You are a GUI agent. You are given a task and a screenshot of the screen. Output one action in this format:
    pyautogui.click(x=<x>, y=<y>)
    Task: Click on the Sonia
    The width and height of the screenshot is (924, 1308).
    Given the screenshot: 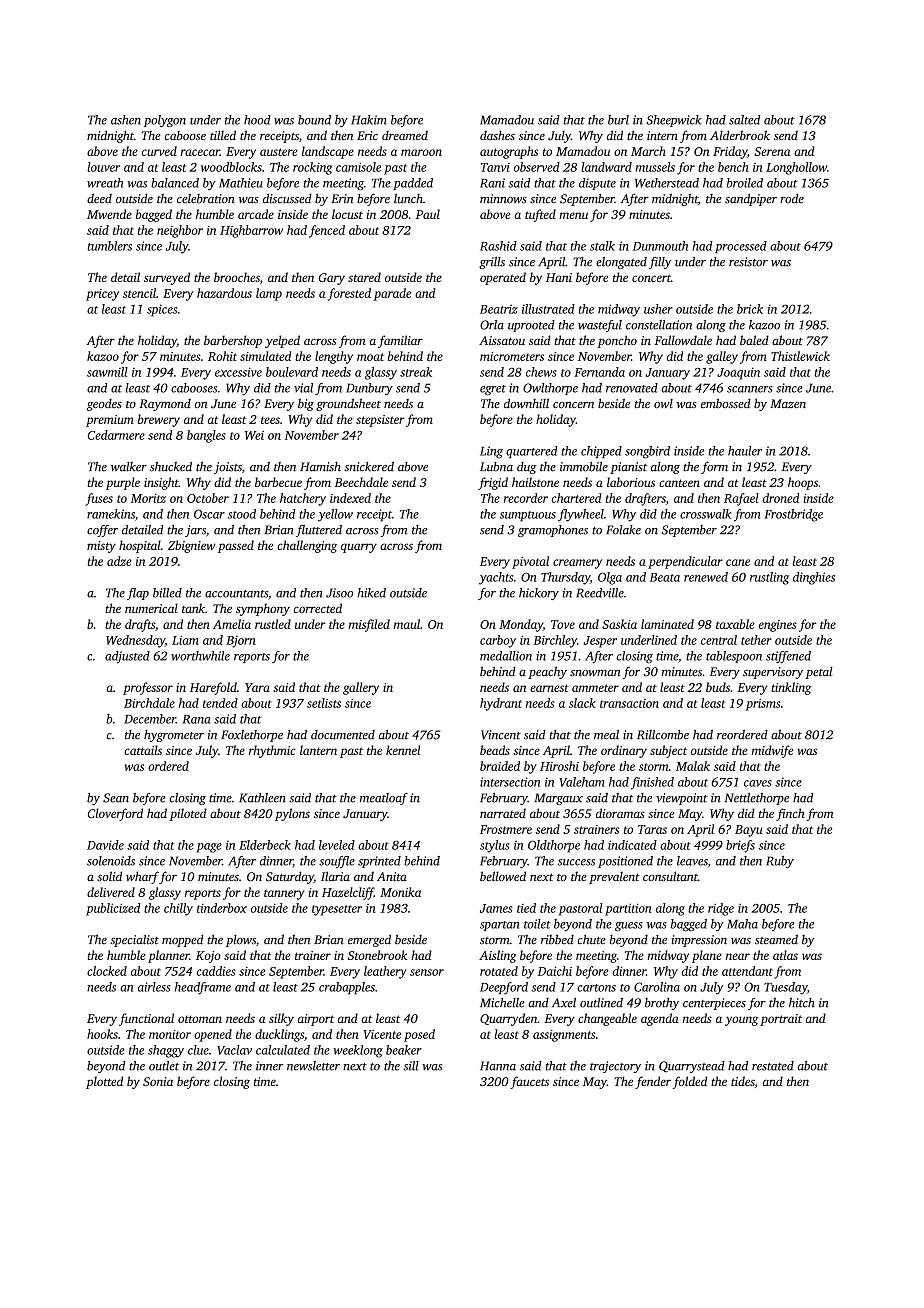 What is the action you would take?
    pyautogui.click(x=158, y=1081)
